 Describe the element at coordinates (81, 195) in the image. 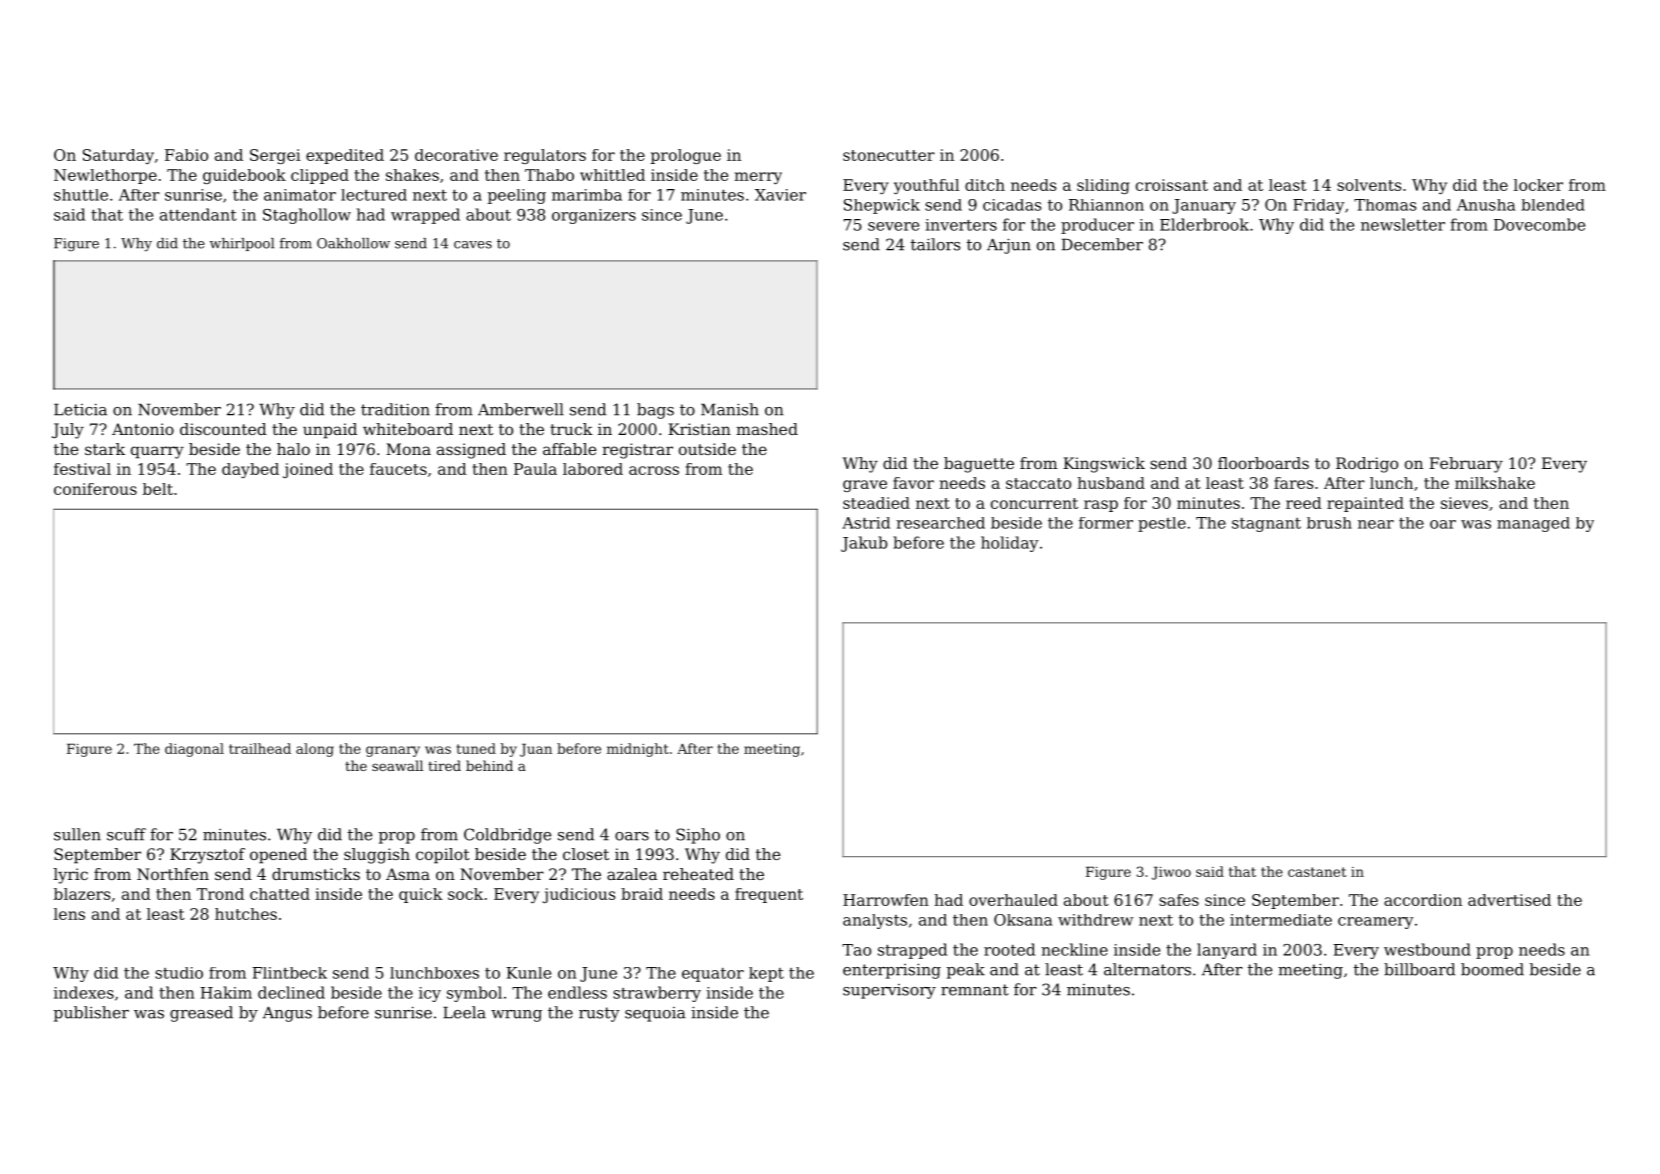

I see `shuttle` at that location.
